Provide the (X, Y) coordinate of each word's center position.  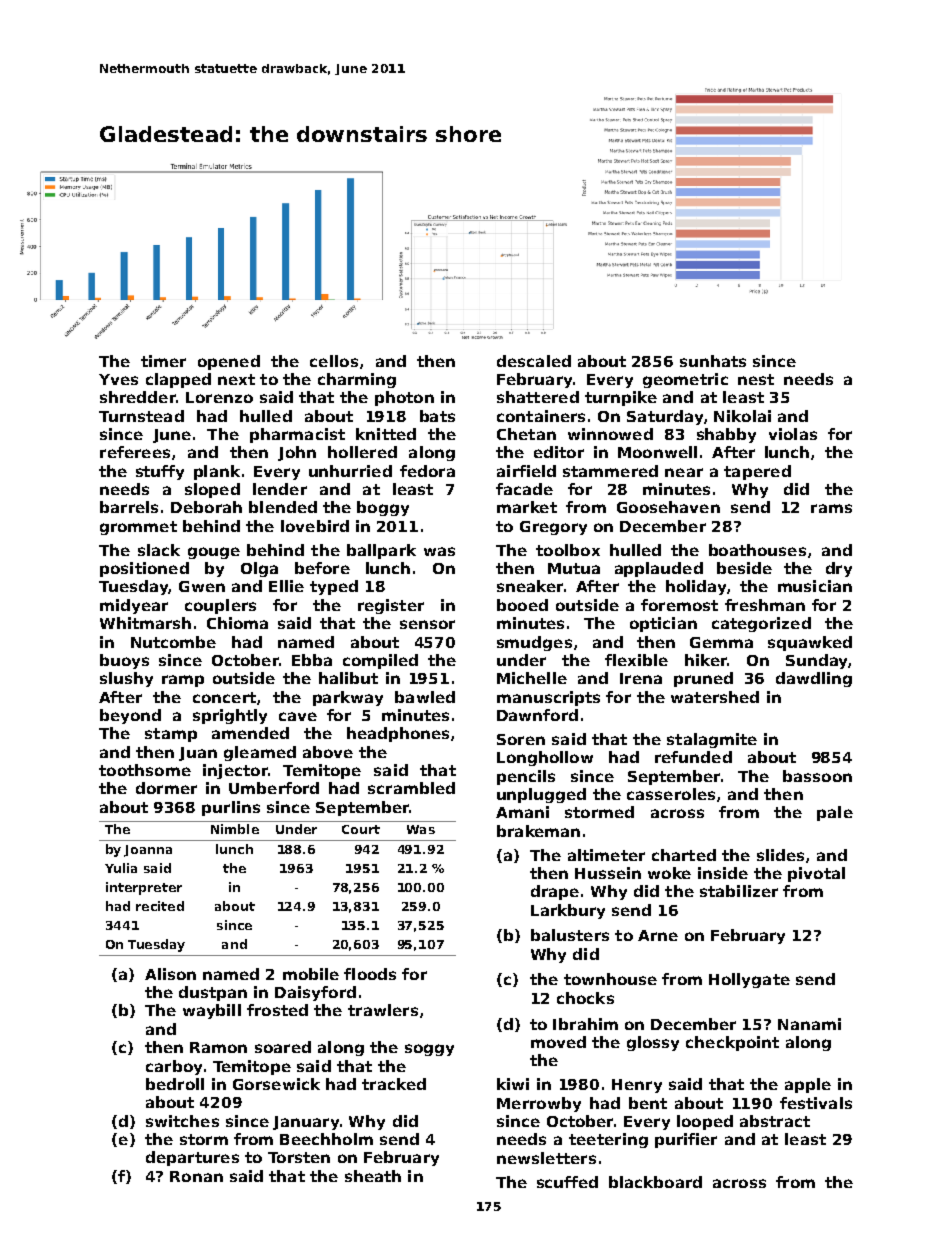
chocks (585, 998)
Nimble (235, 829)
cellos (334, 361)
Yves (118, 379)
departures (192, 1158)
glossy (653, 1043)
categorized (761, 624)
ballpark (381, 551)
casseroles (671, 794)
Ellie (286, 586)
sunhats (713, 361)
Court (361, 829)
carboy (174, 1067)
